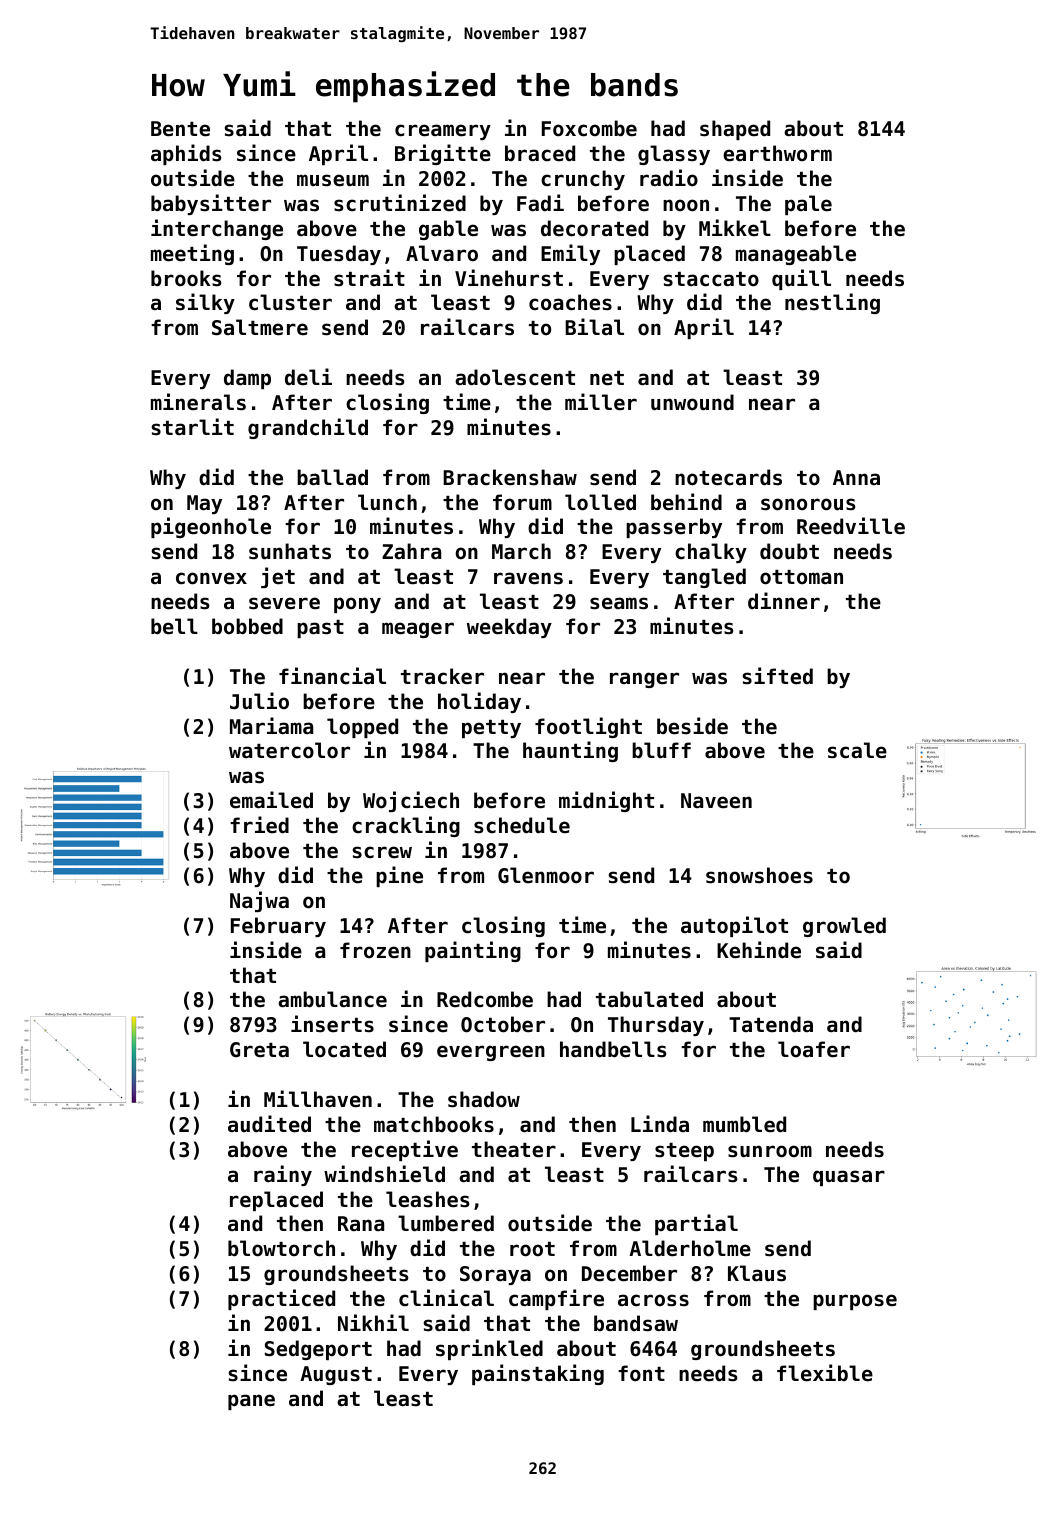 The image size is (1057, 1530). Describe the element at coordinates (778, 676) in the image. I see `sifted` at that location.
